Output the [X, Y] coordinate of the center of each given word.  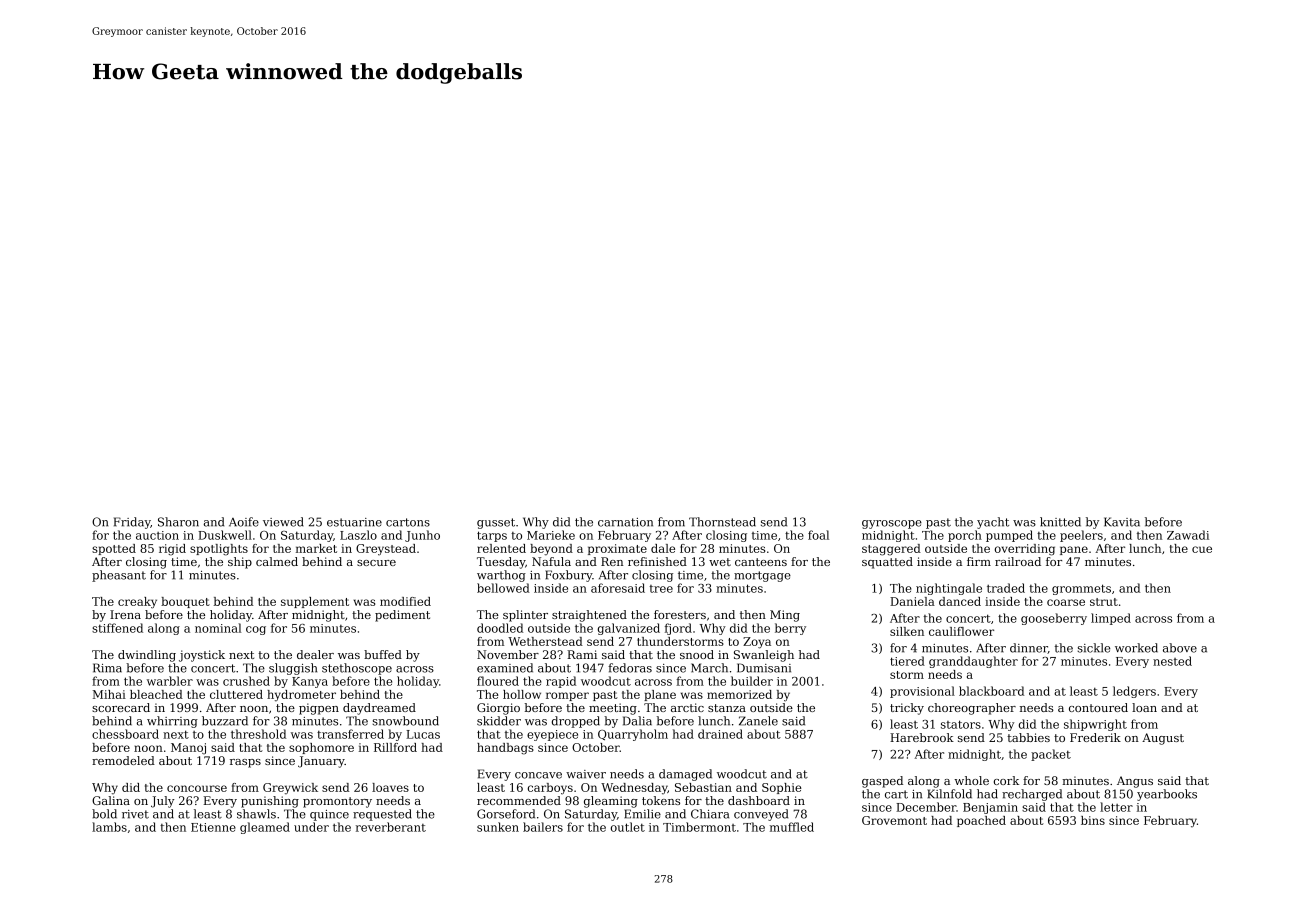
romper [567, 696]
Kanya [310, 682]
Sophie [782, 788]
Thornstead [722, 522]
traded [1006, 588]
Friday [132, 523]
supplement [315, 602]
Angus [1135, 782]
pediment [402, 616]
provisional [922, 692]
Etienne [213, 827]
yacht [993, 523]
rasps [245, 763]
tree [661, 589]
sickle [1093, 648]
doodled [500, 628]
